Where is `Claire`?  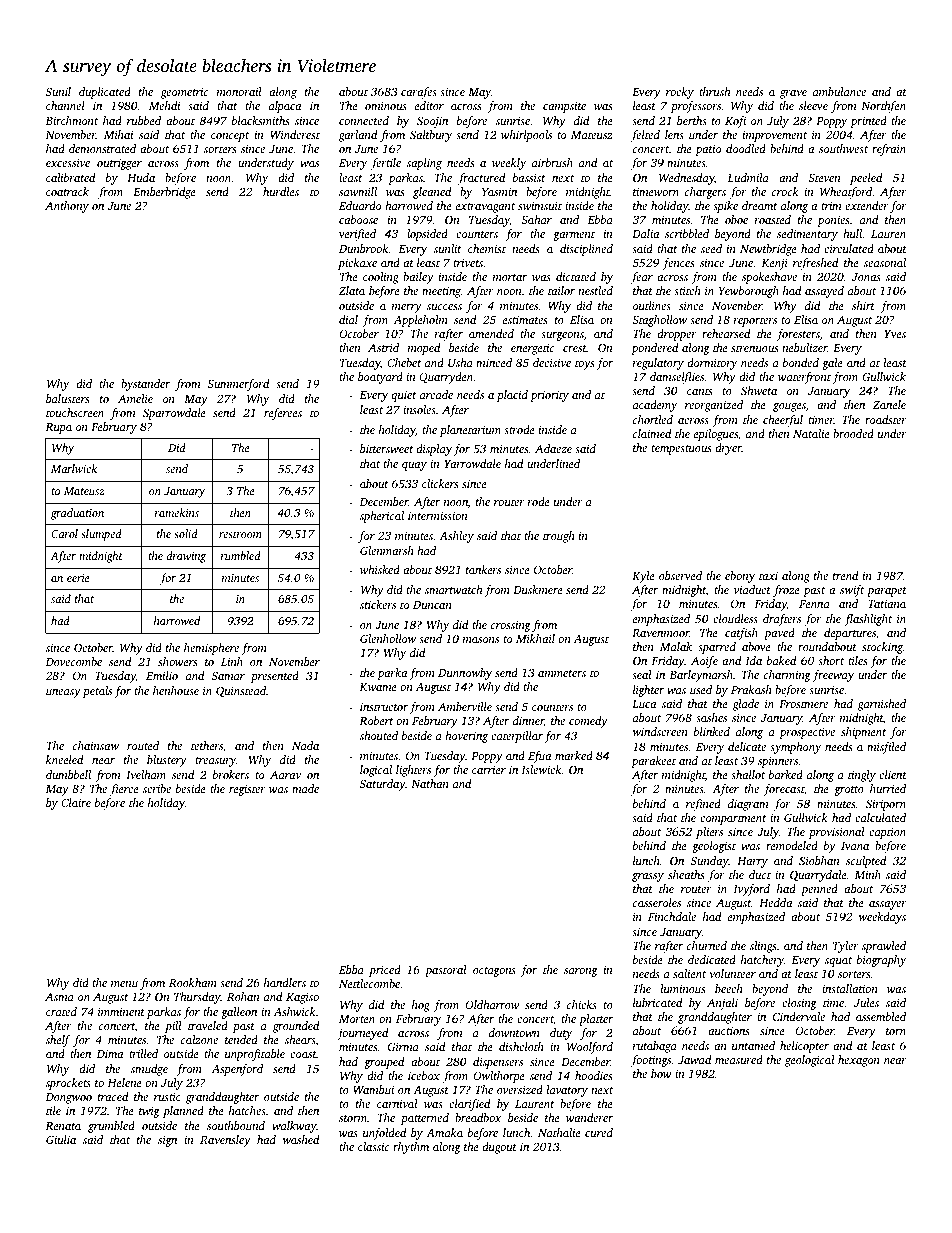
Claire is located at coordinates (76, 802).
